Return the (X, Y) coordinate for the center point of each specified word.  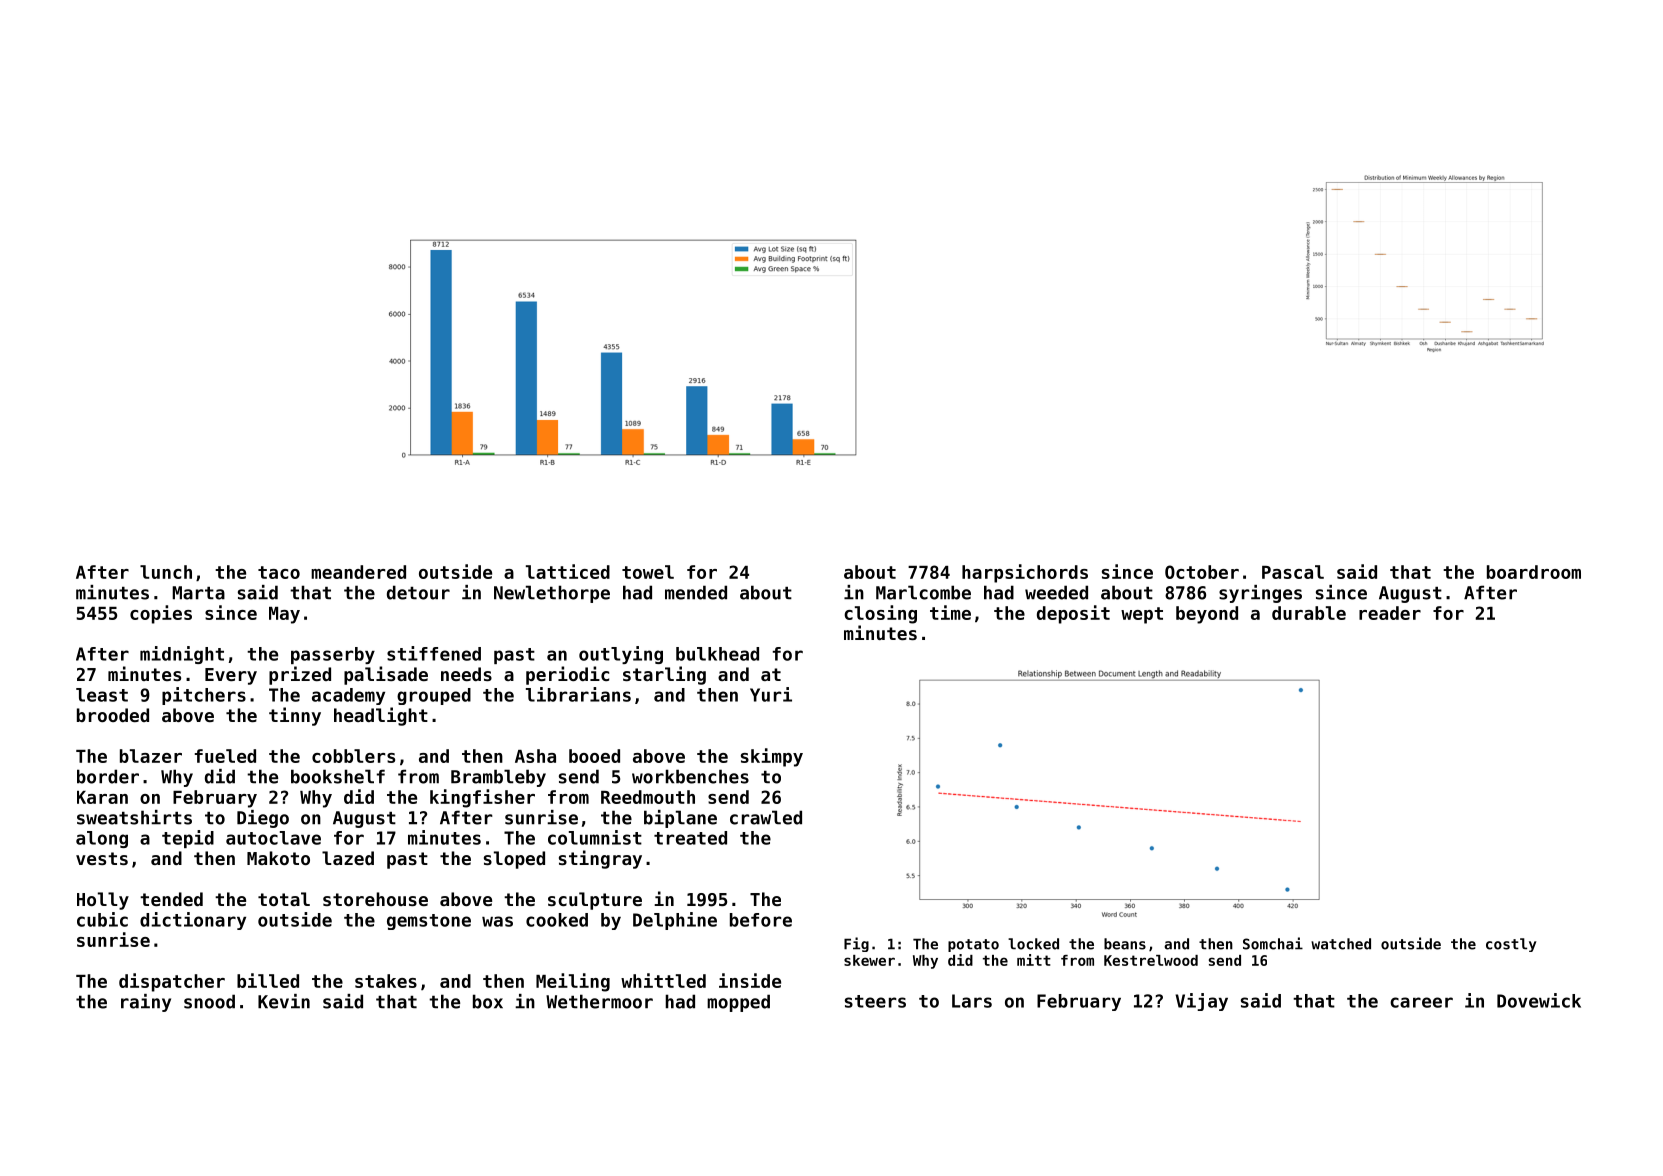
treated (690, 838)
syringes (1260, 594)
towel (648, 572)
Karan (102, 797)
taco (279, 572)
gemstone (429, 922)
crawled (766, 817)
